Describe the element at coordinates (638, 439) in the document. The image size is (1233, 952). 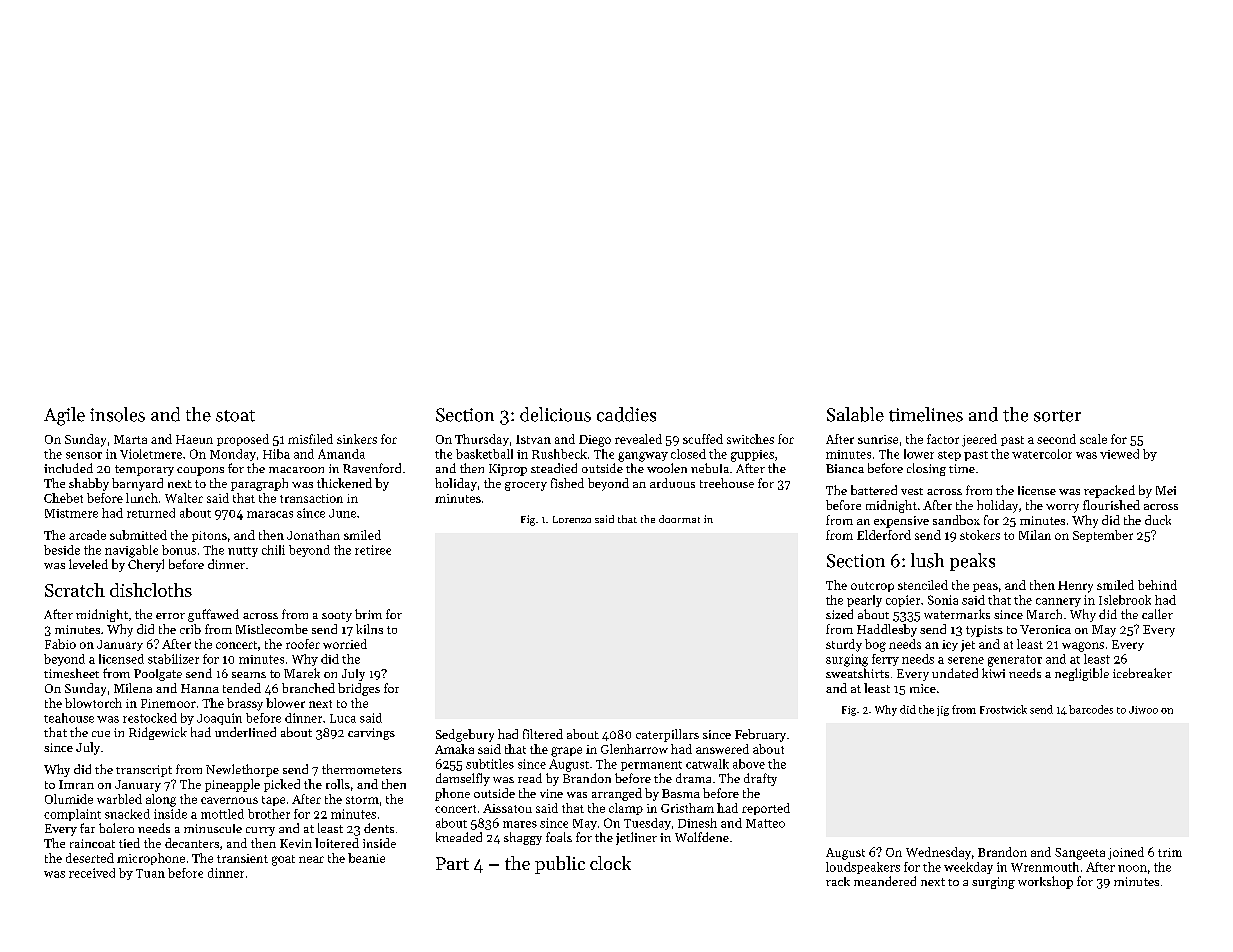
I see `revealed` at that location.
